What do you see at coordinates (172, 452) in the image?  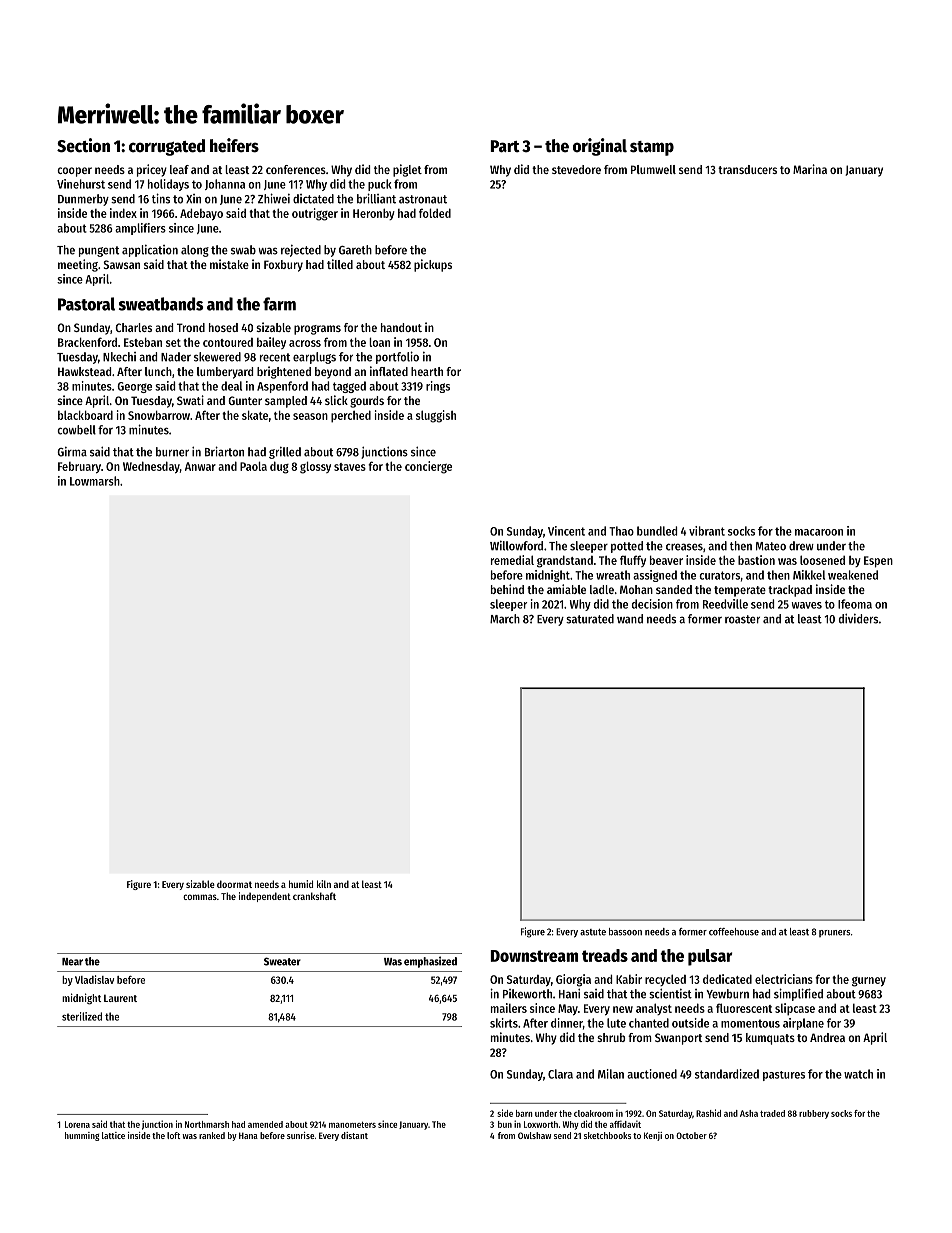 I see `burner` at bounding box center [172, 452].
